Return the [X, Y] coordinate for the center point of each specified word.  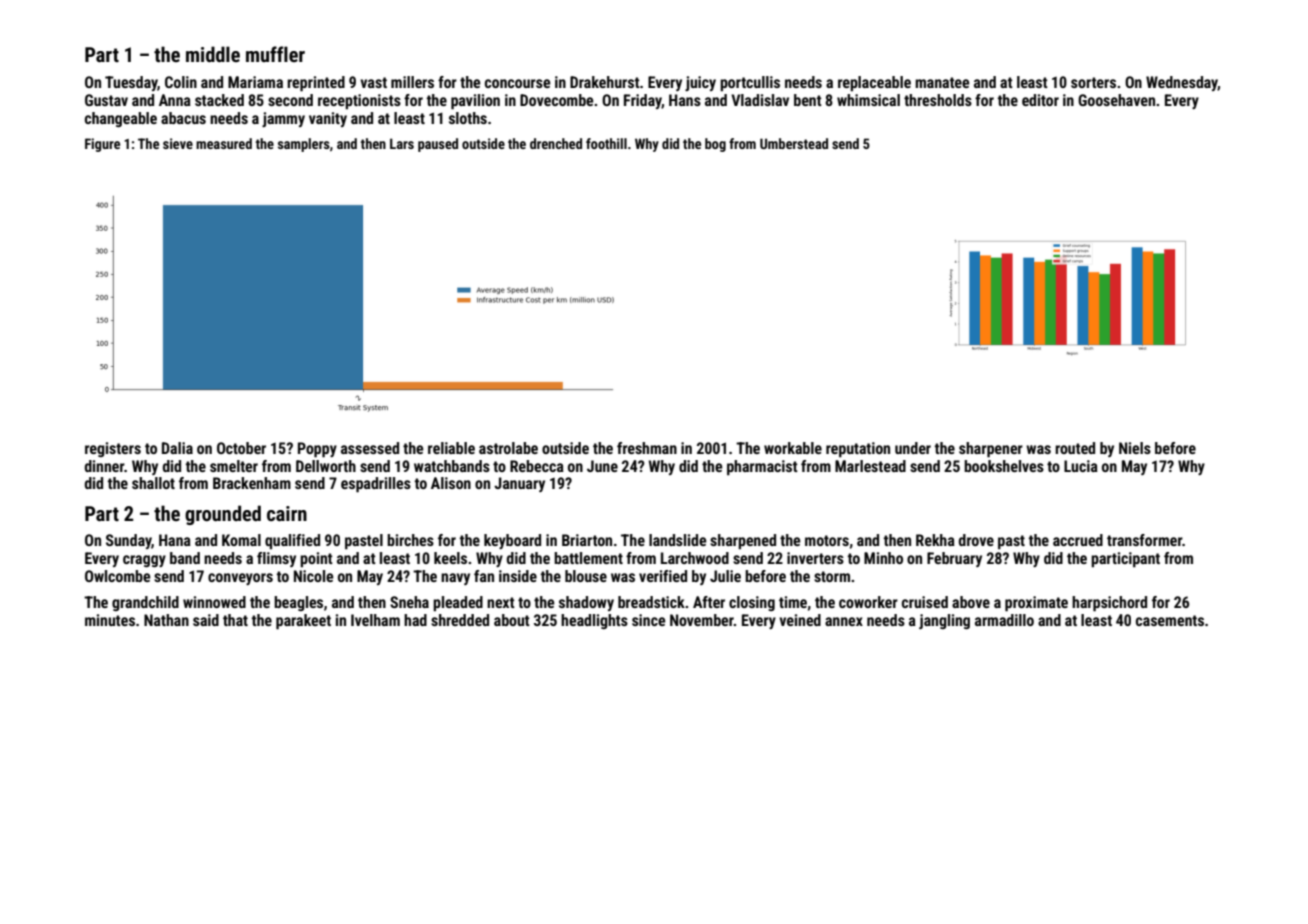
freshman [647, 448]
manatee [942, 82]
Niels [1135, 448]
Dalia [177, 448]
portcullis [750, 84]
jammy [283, 119]
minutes [110, 620]
